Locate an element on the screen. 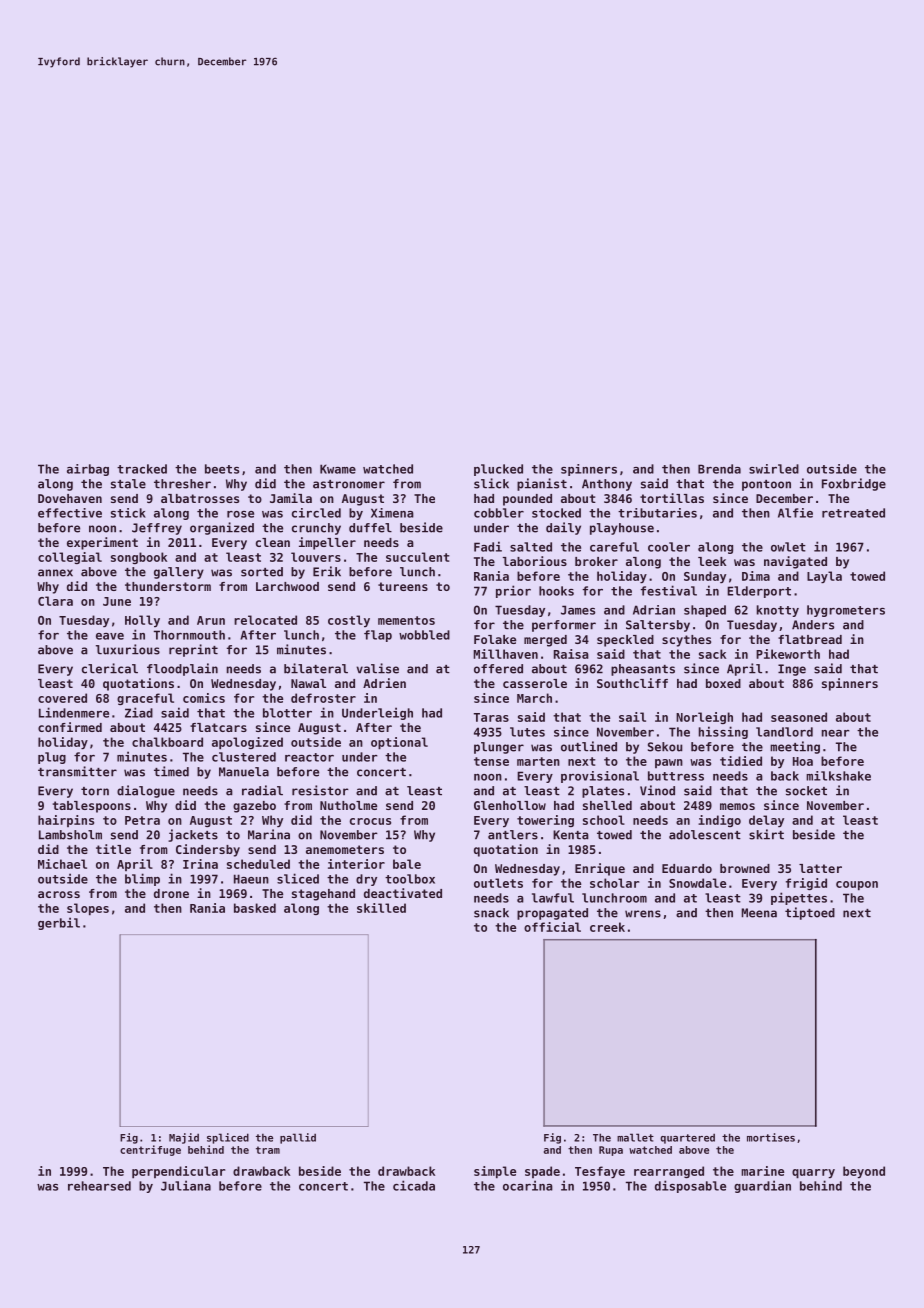  Meena is located at coordinates (759, 913).
